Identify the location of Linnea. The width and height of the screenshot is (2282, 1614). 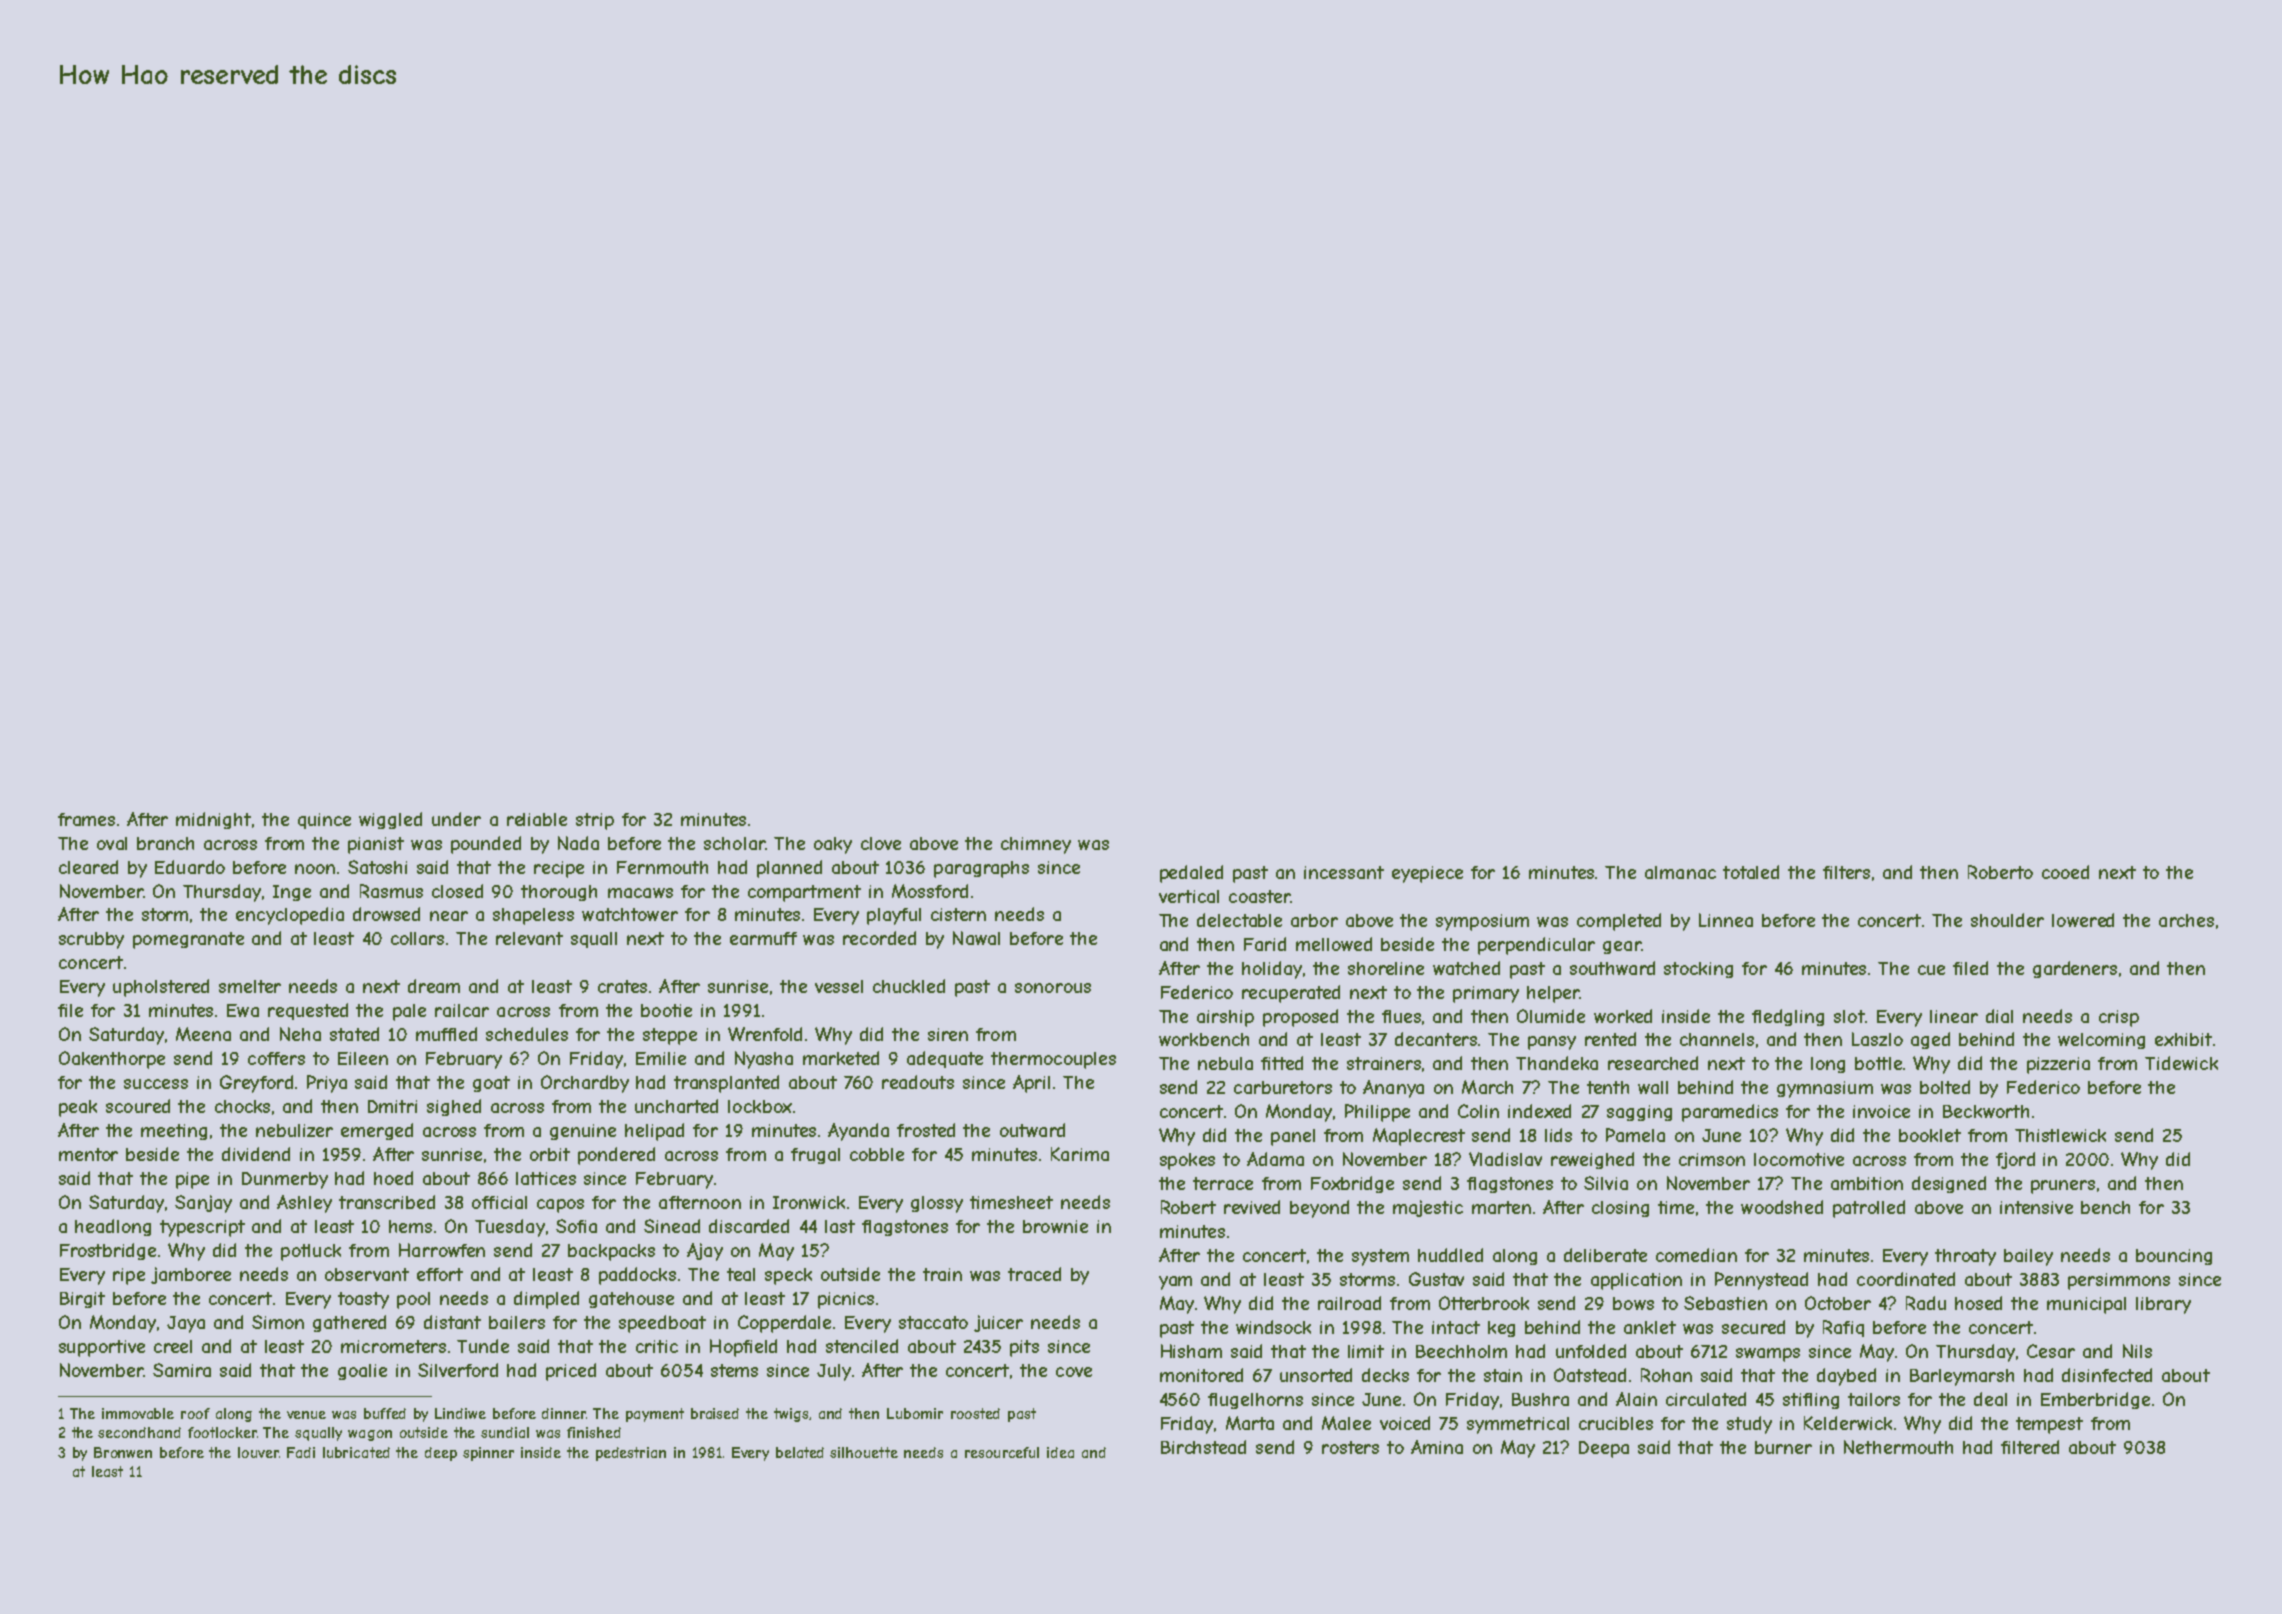
(1726, 920).
